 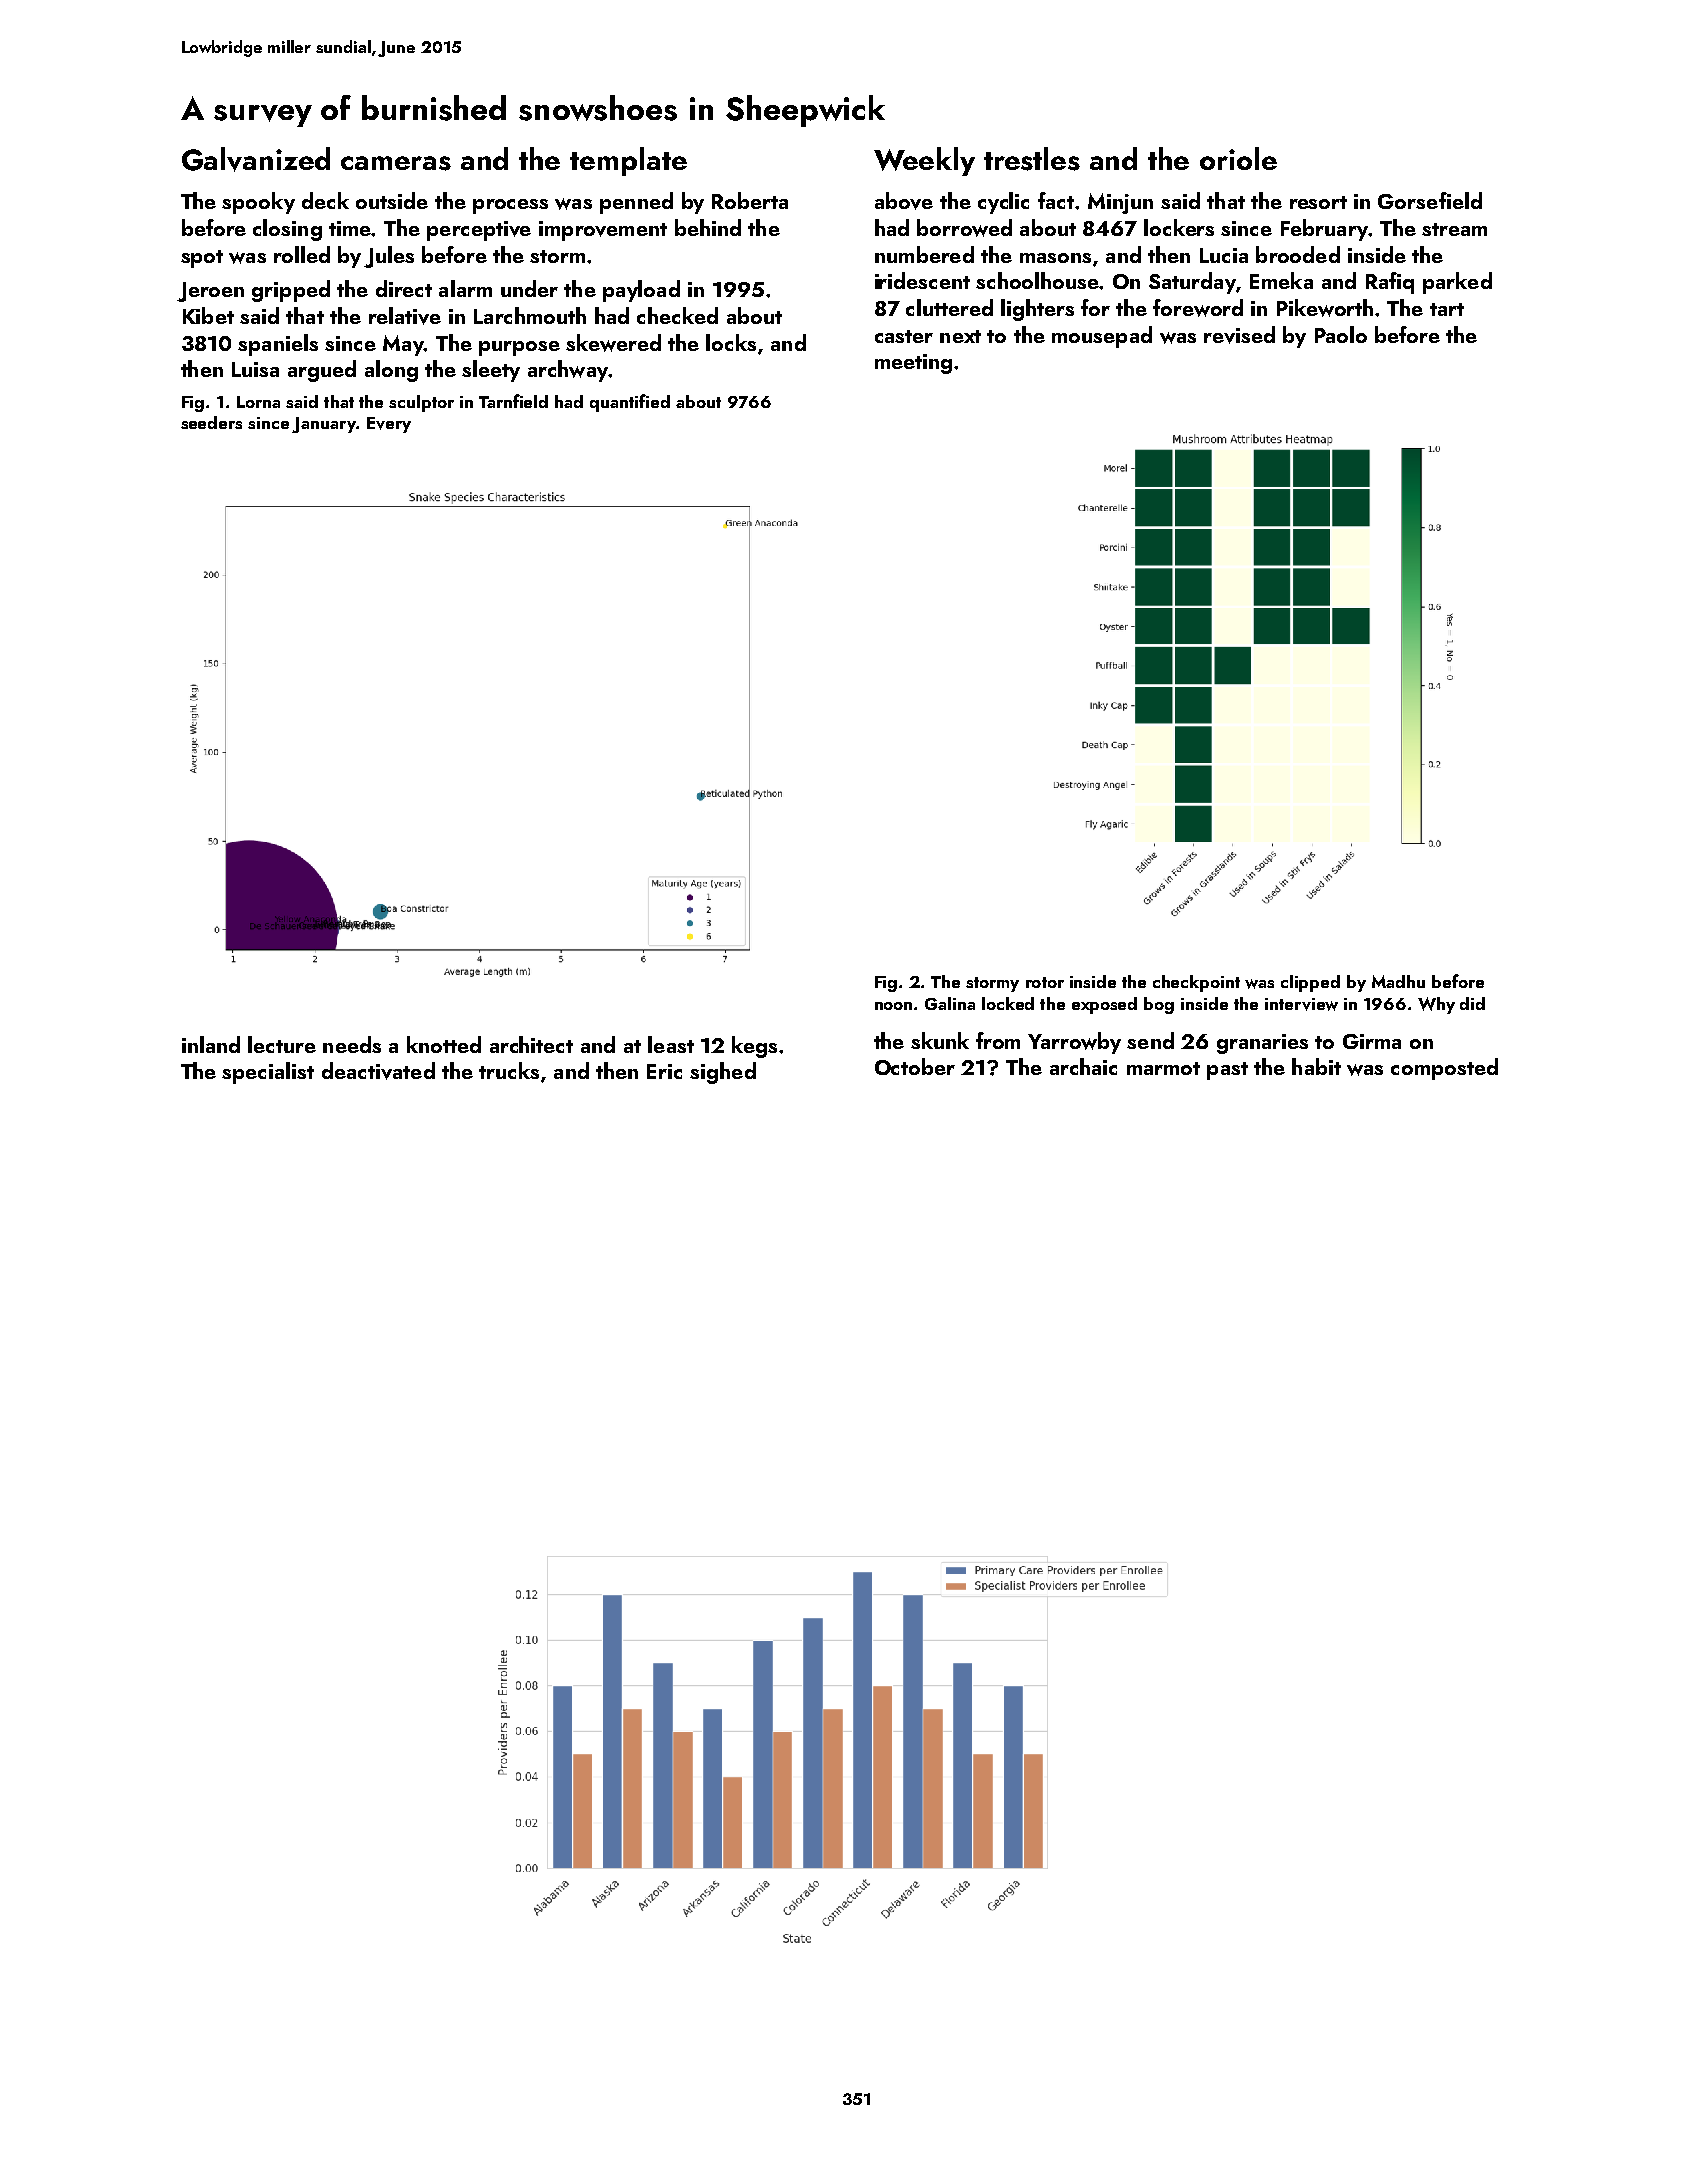 What do you see at coordinates (1298, 254) in the page?
I see `brooded` at bounding box center [1298, 254].
